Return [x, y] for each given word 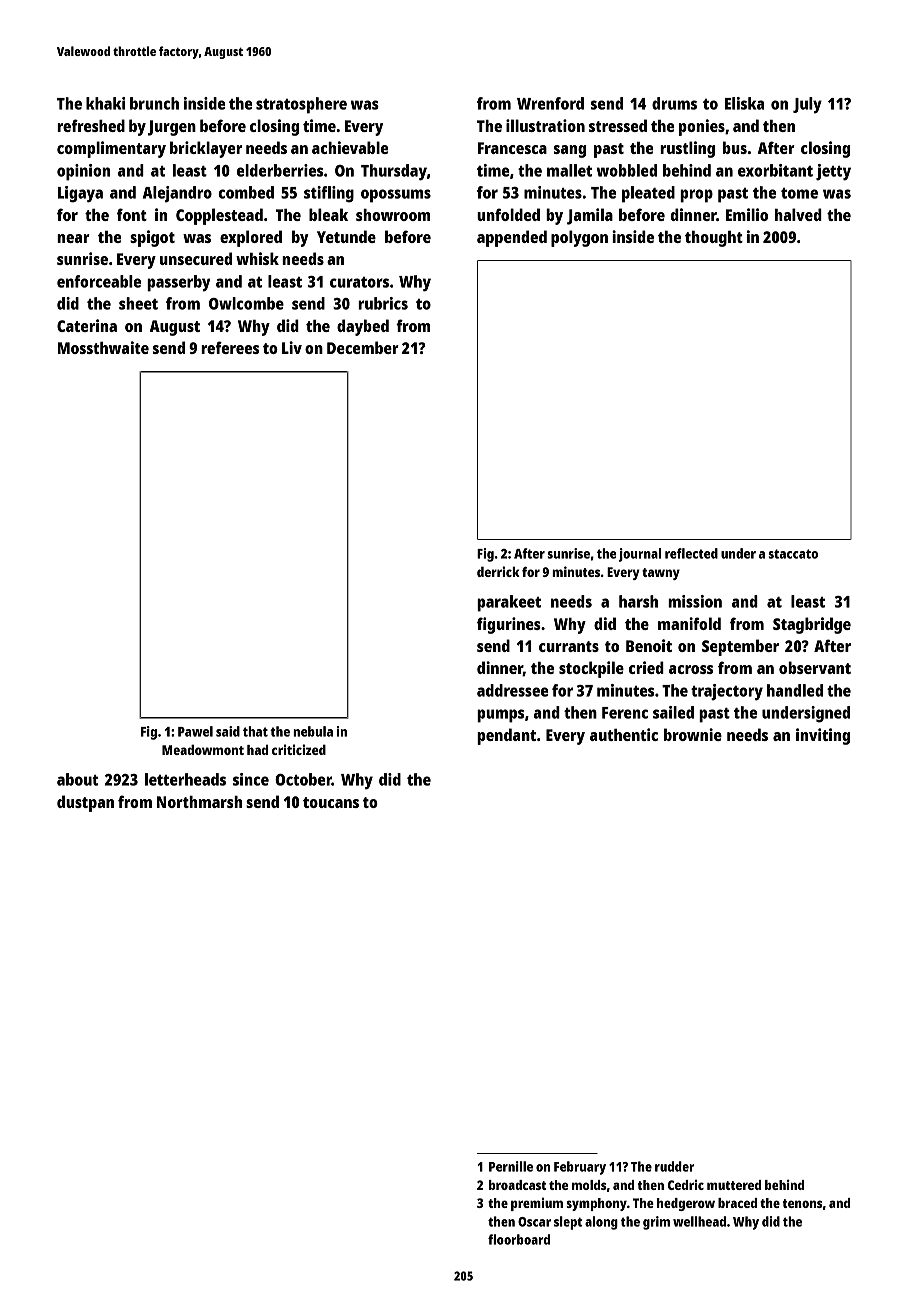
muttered [734, 1185]
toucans [331, 802]
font [132, 214]
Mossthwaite [103, 347]
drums [674, 103]
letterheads [185, 779]
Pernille [511, 1166]
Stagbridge [812, 625]
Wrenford [550, 103]
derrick [498, 571]
